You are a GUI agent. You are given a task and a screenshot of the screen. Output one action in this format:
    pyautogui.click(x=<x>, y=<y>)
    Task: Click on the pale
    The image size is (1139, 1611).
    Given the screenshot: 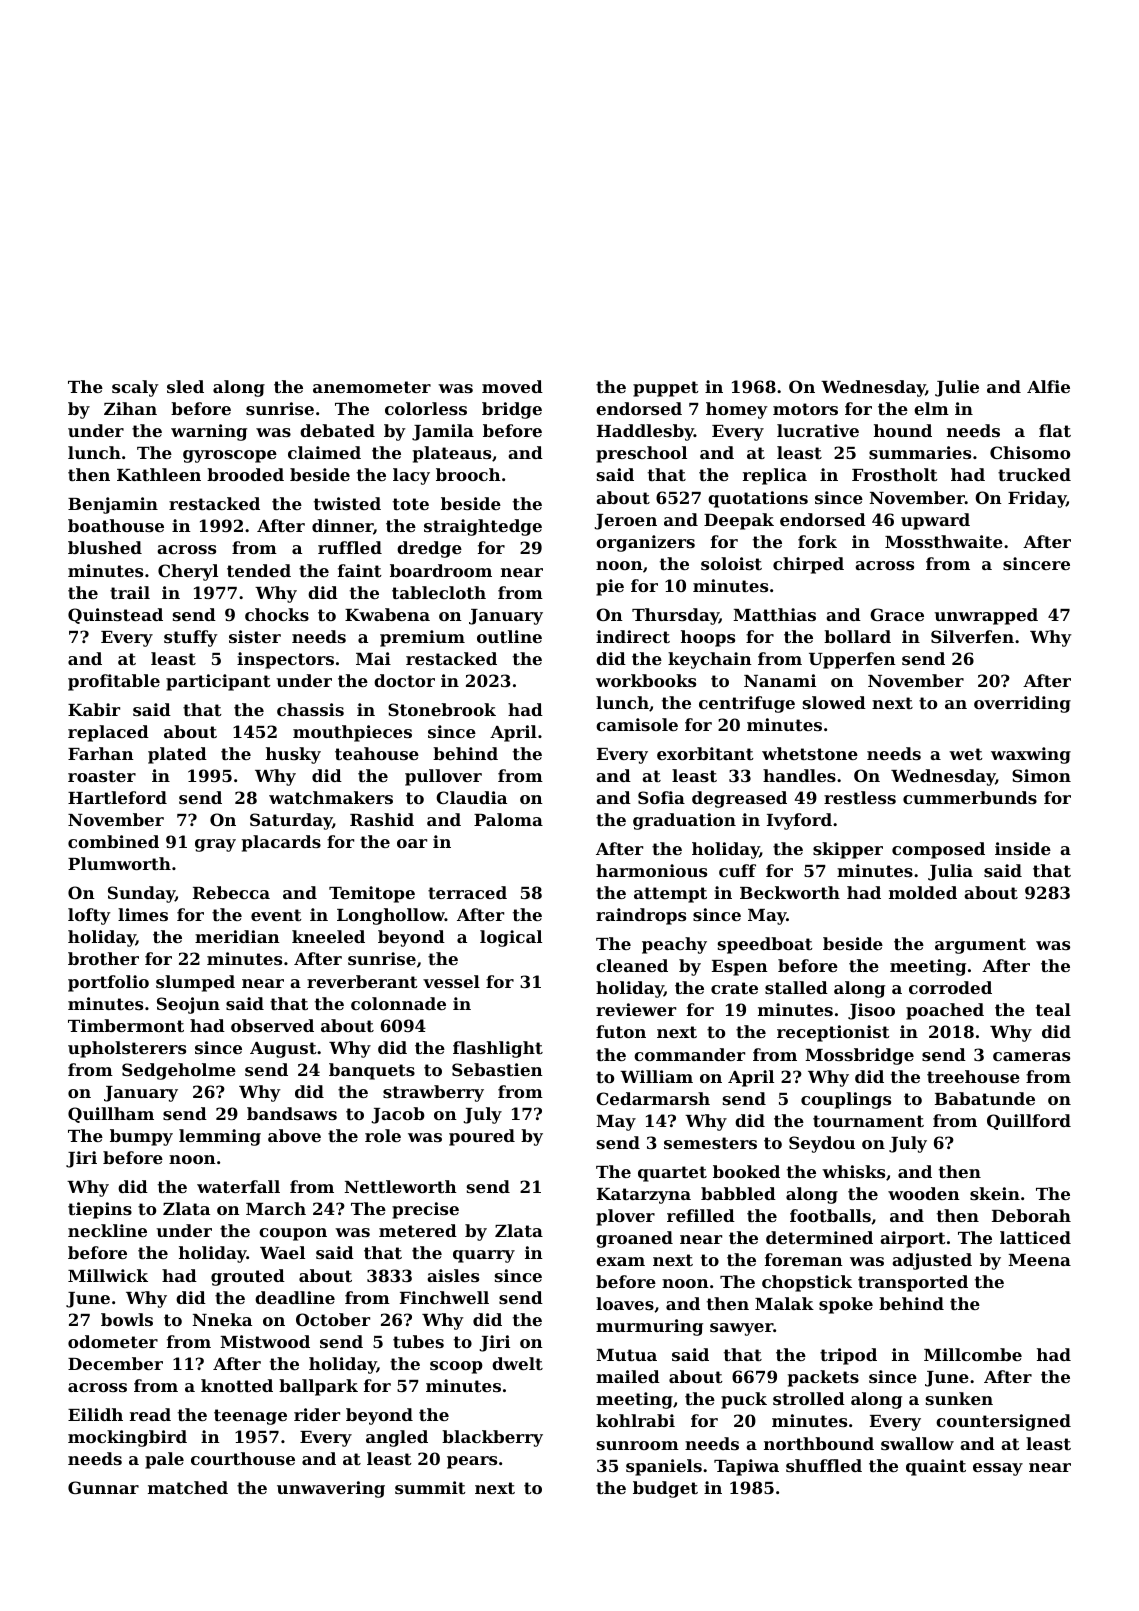 What is the action you would take?
    pyautogui.click(x=164, y=1460)
